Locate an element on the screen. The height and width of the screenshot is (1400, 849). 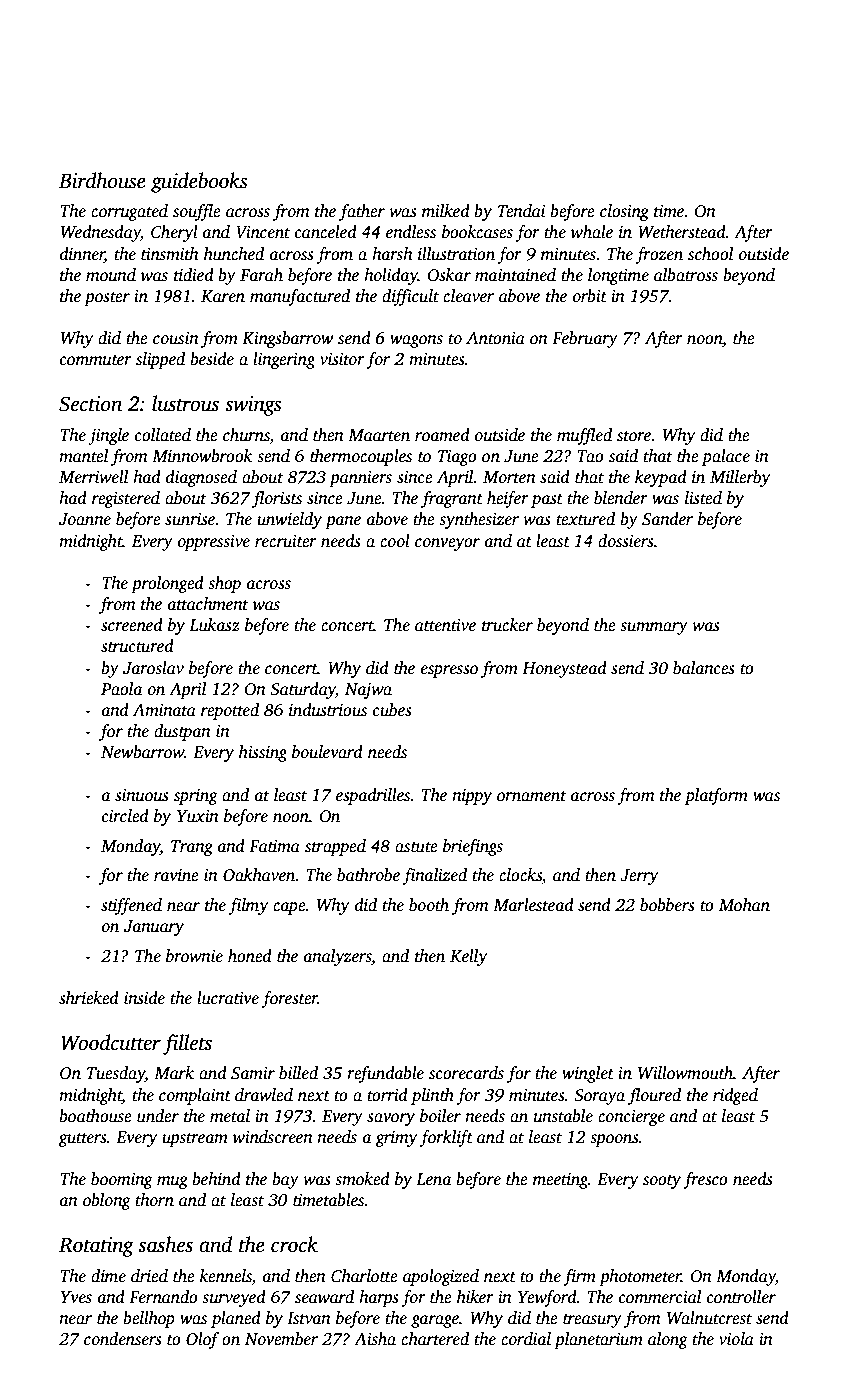
industrious is located at coordinates (328, 710).
